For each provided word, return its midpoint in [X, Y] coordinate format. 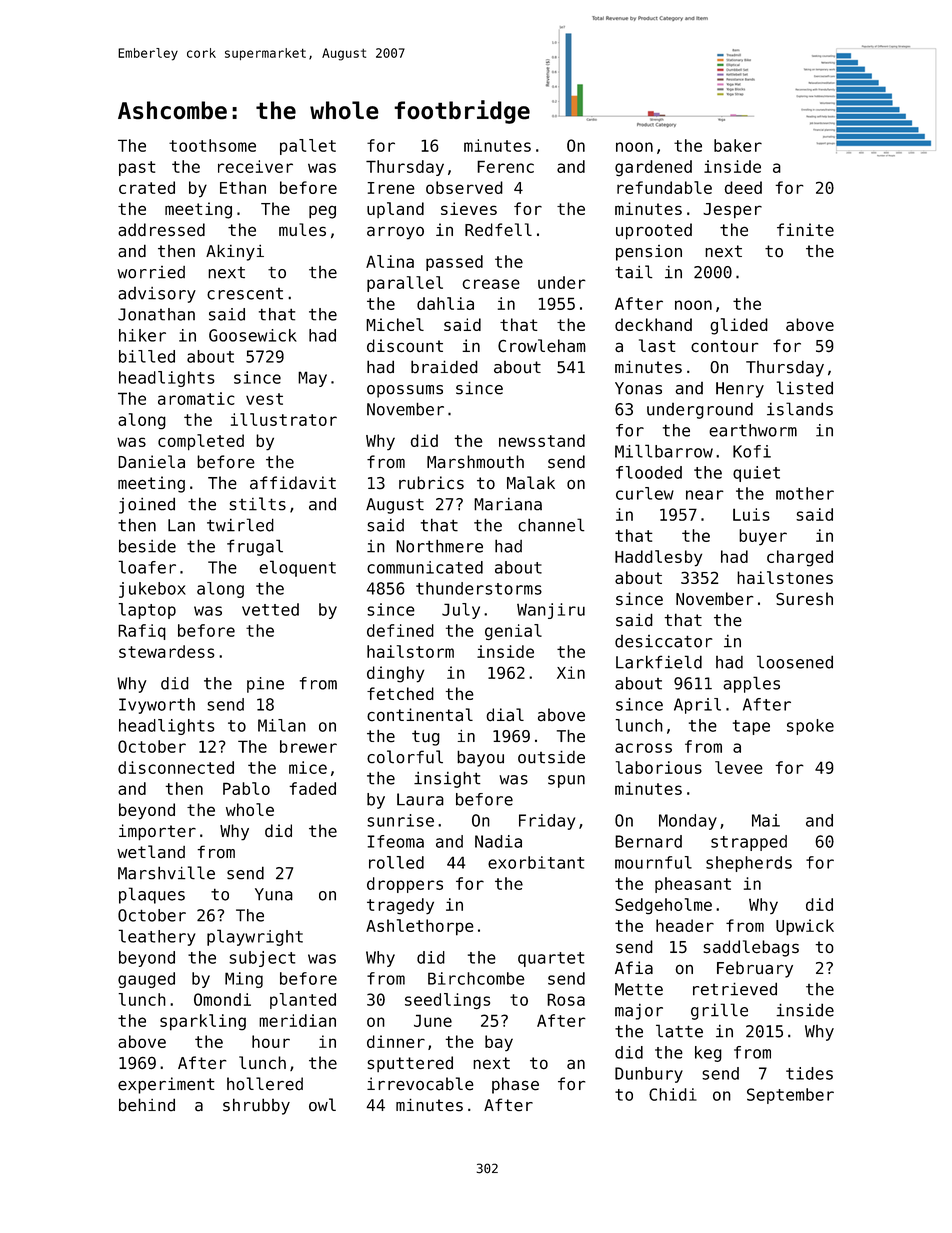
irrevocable [420, 1084]
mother [805, 493]
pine [265, 685]
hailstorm [410, 651]
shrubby [256, 1106]
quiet [756, 474]
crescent [245, 294]
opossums [405, 391]
